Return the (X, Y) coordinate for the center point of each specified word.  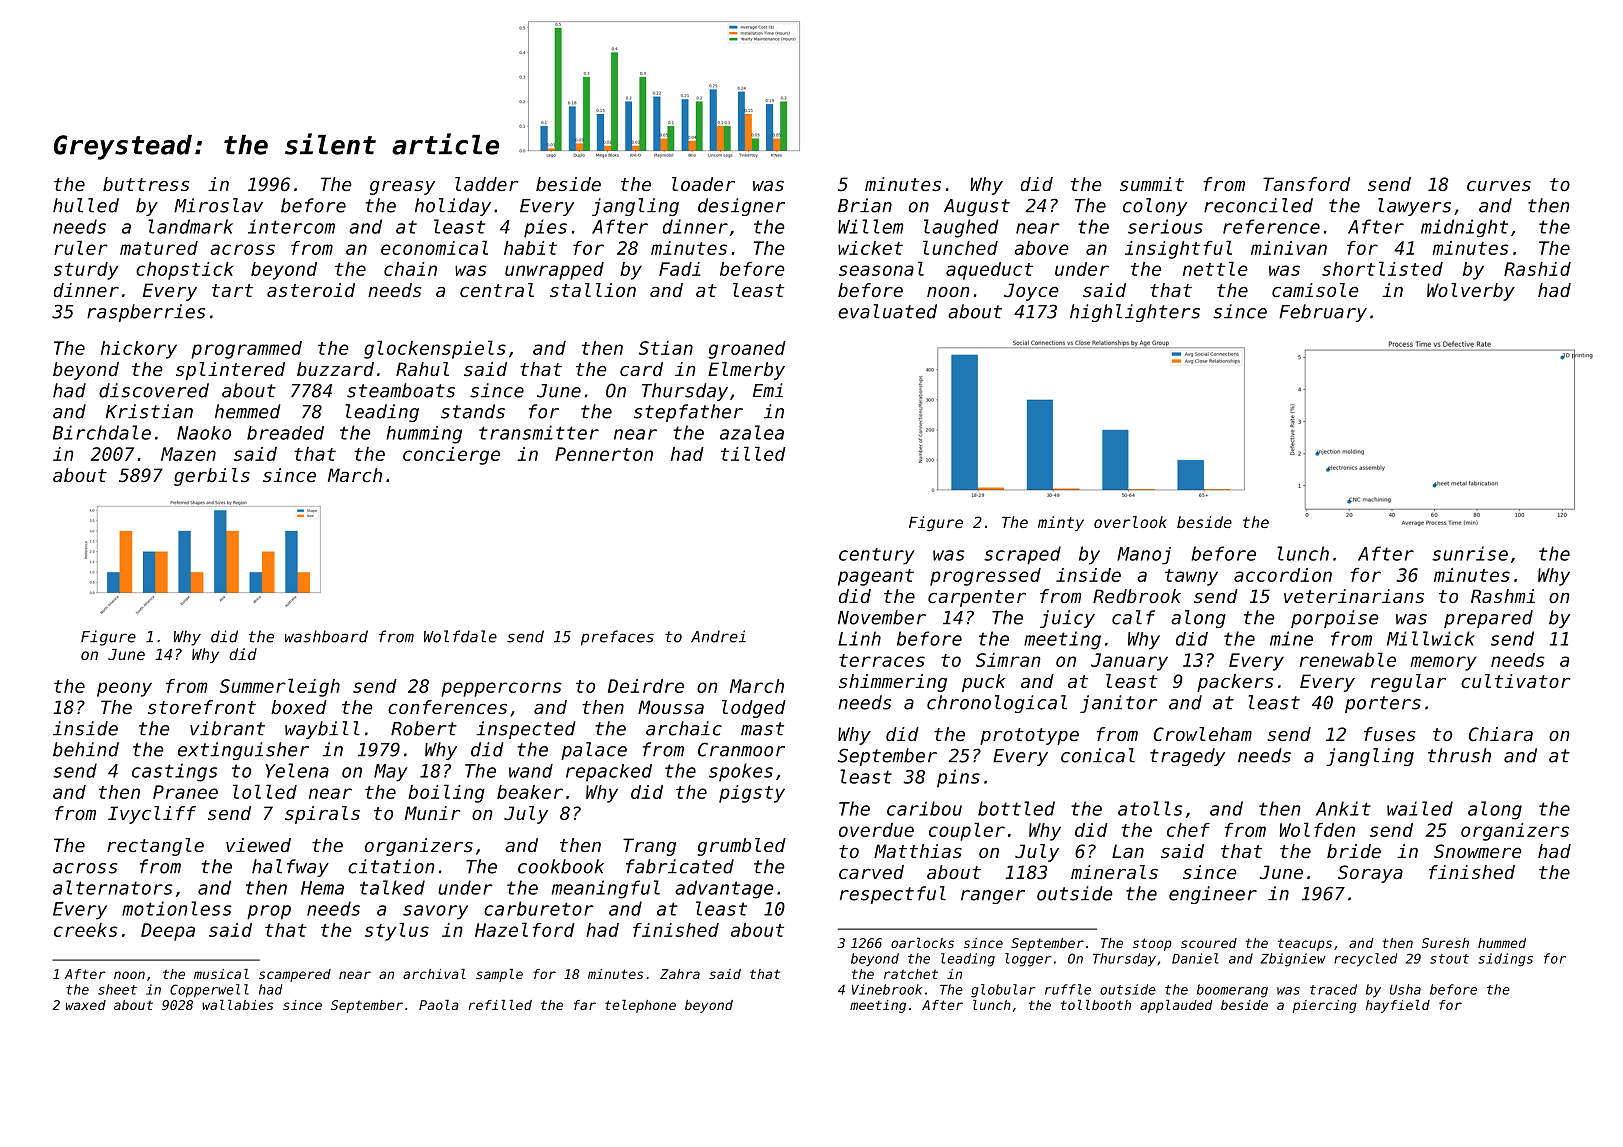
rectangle (155, 847)
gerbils (212, 477)
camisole (1315, 290)
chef (1188, 830)
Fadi (679, 269)
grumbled (741, 847)
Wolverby (1471, 292)
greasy (402, 187)
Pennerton (604, 454)
